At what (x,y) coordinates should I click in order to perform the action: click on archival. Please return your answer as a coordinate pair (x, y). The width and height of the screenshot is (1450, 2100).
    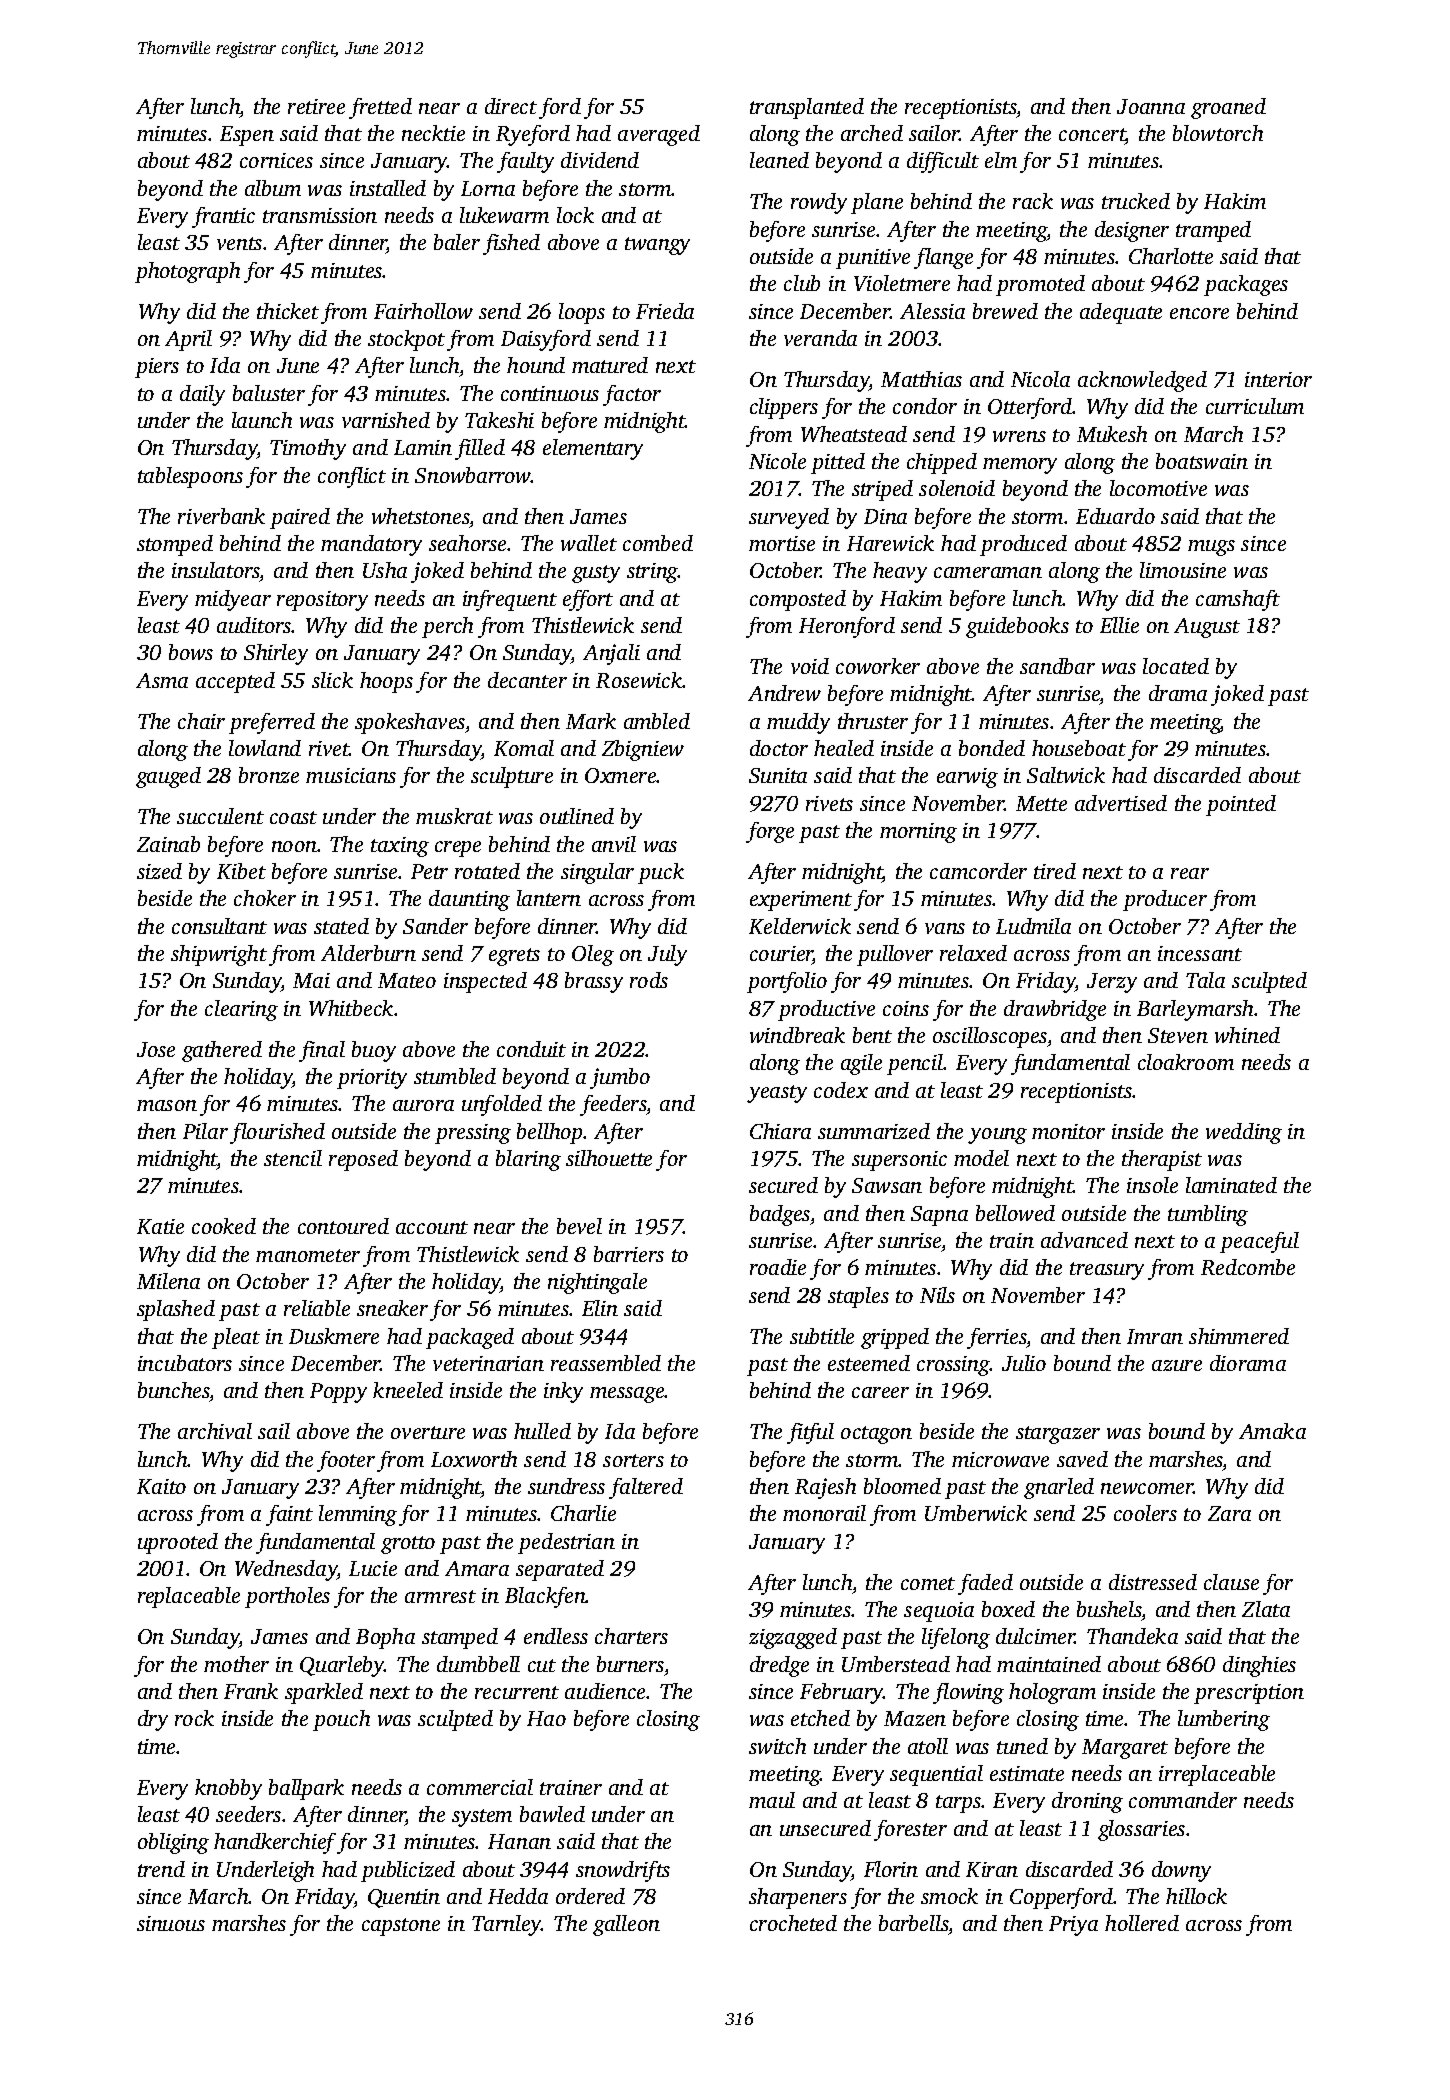
    Looking at the image, I should click on (215, 1431).
